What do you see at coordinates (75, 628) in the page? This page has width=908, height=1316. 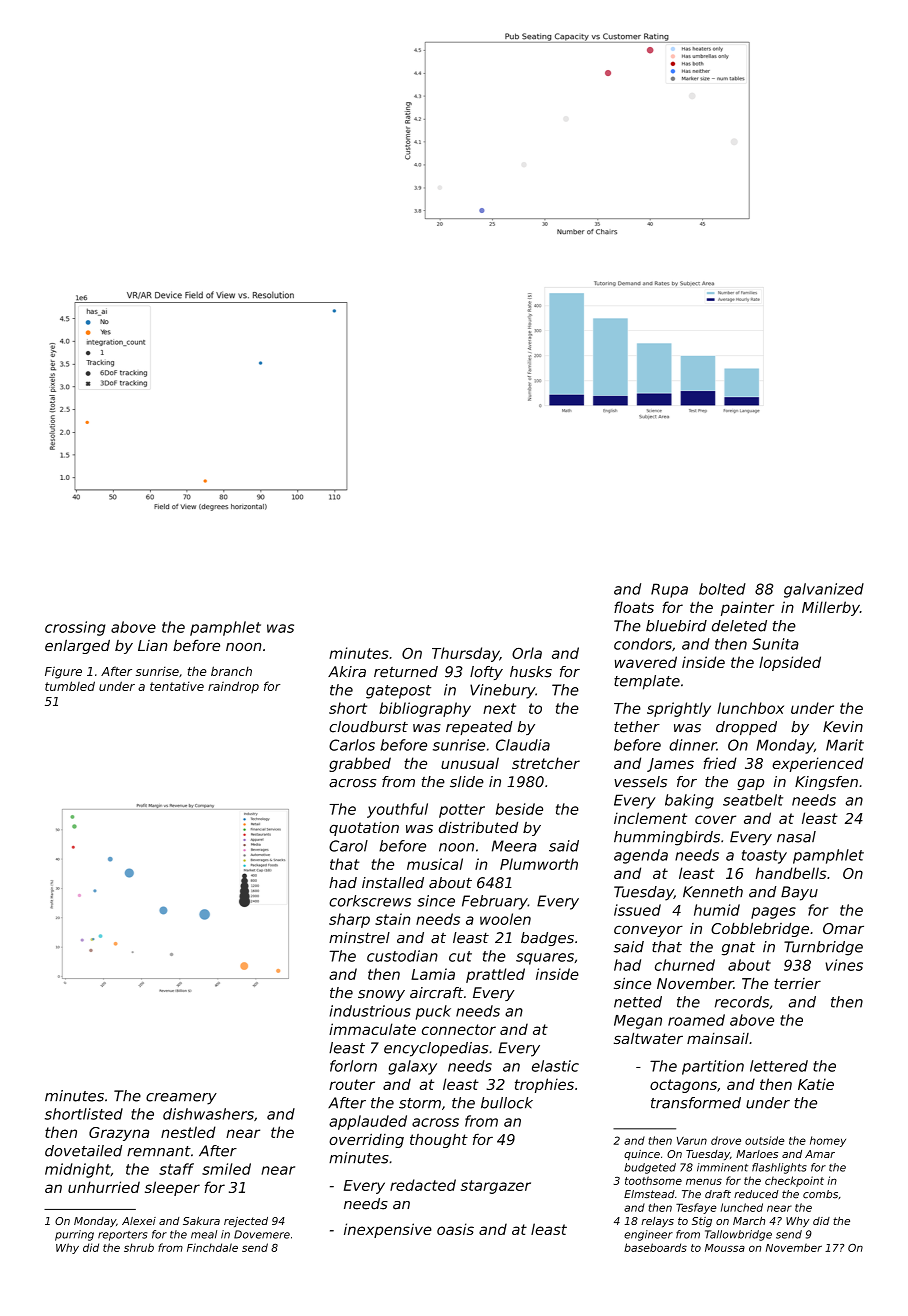 I see `crossing` at bounding box center [75, 628].
